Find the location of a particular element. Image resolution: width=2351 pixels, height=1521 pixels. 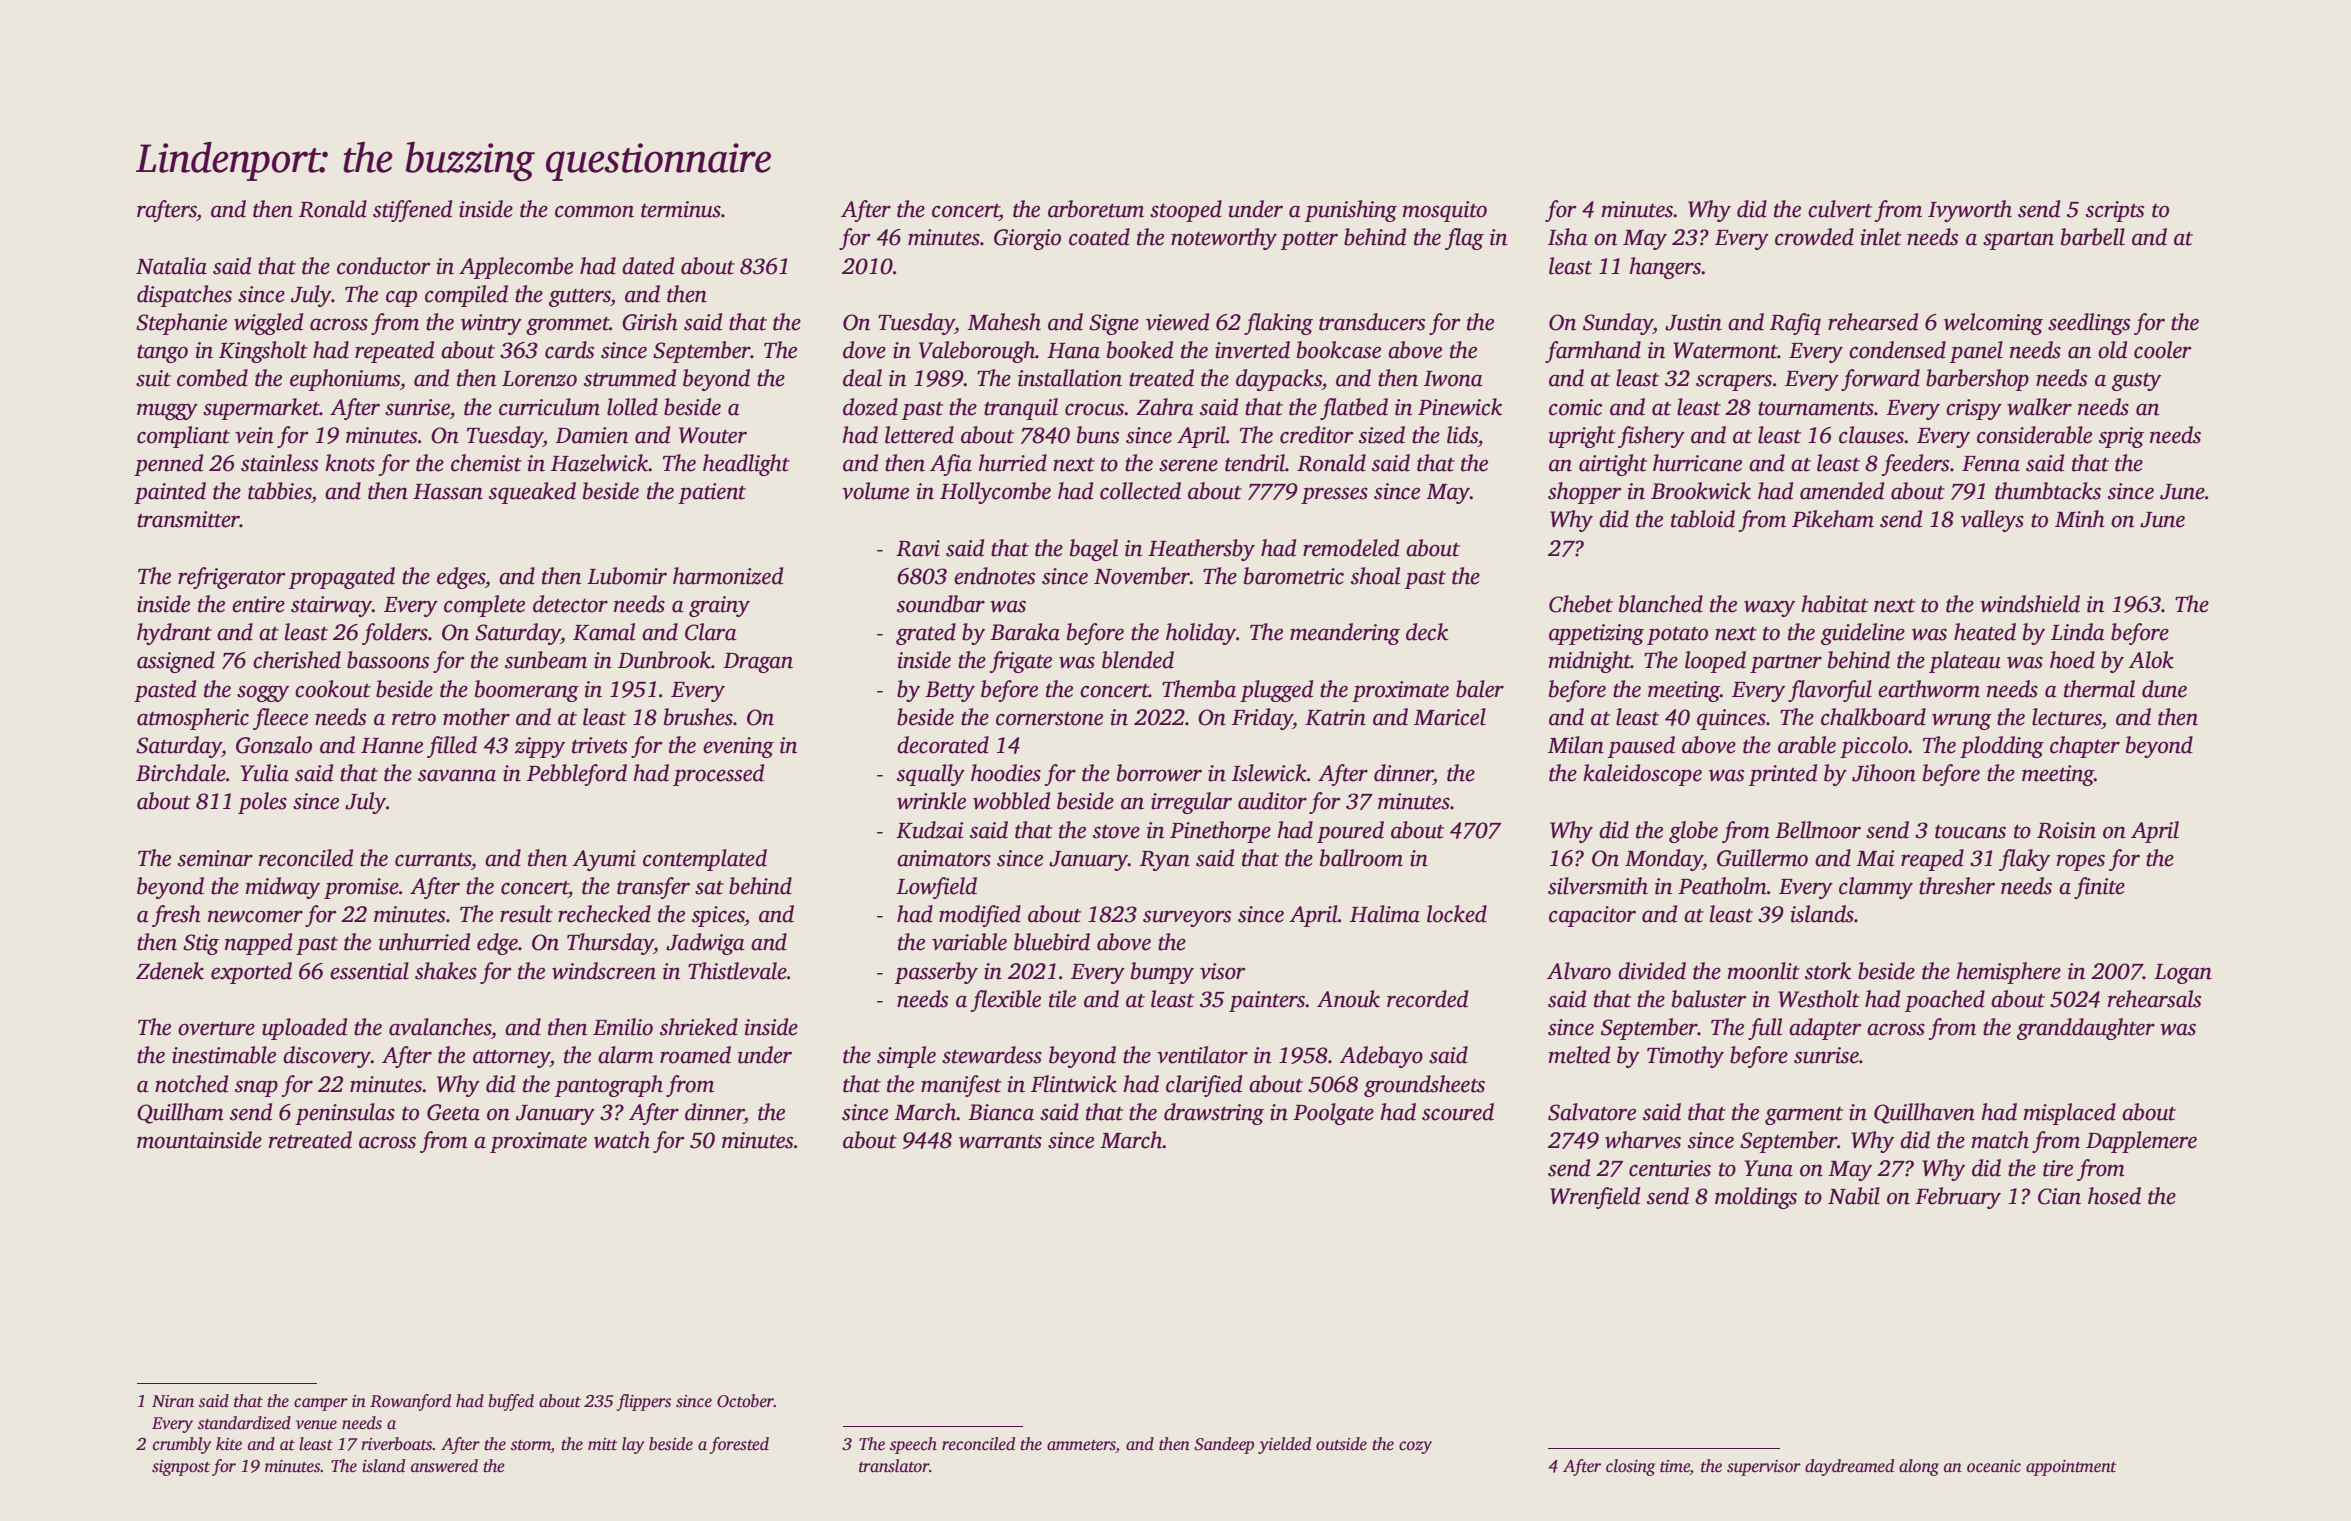

peninsulas is located at coordinates (345, 1114).
